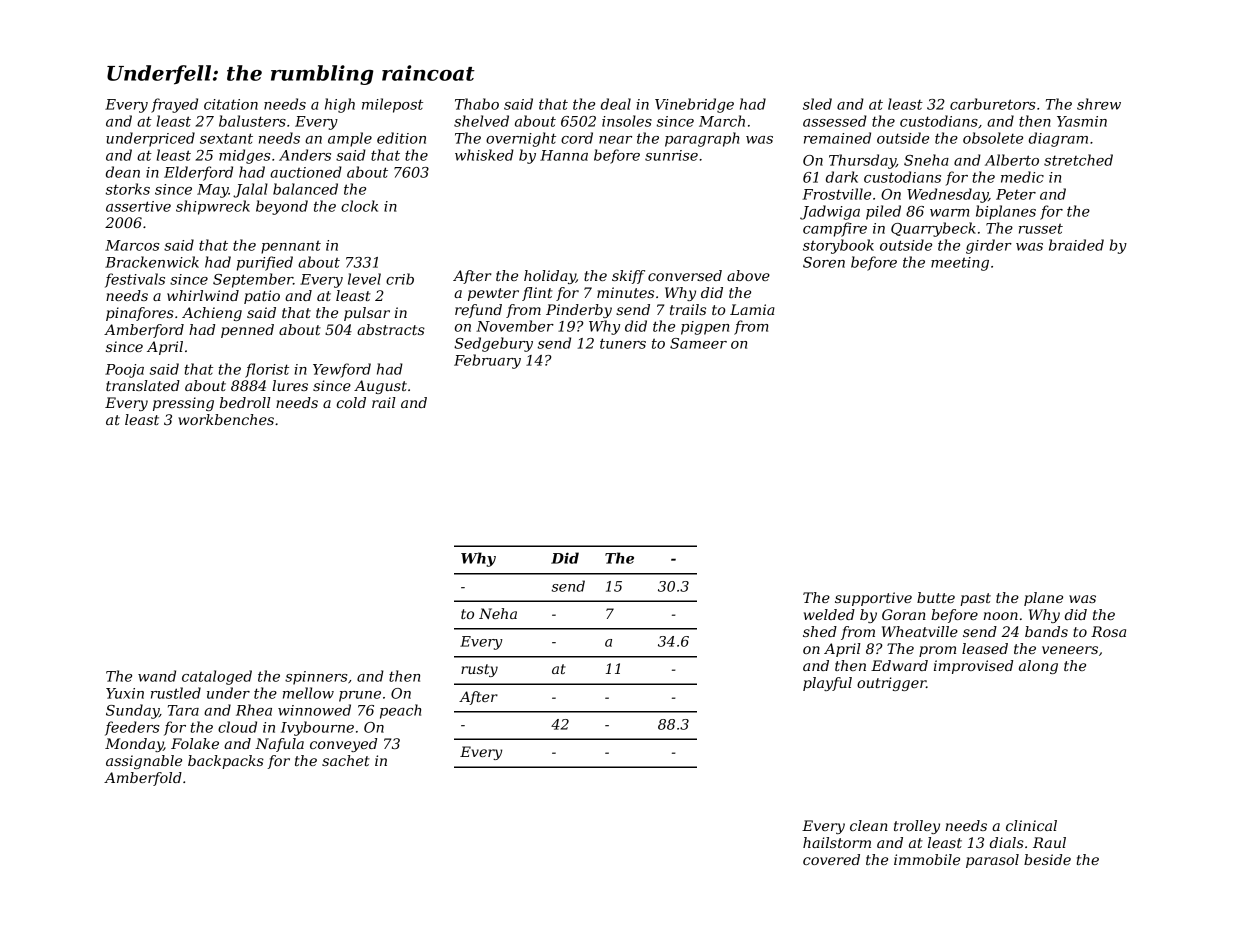  I want to click on carburetors, so click(992, 104).
